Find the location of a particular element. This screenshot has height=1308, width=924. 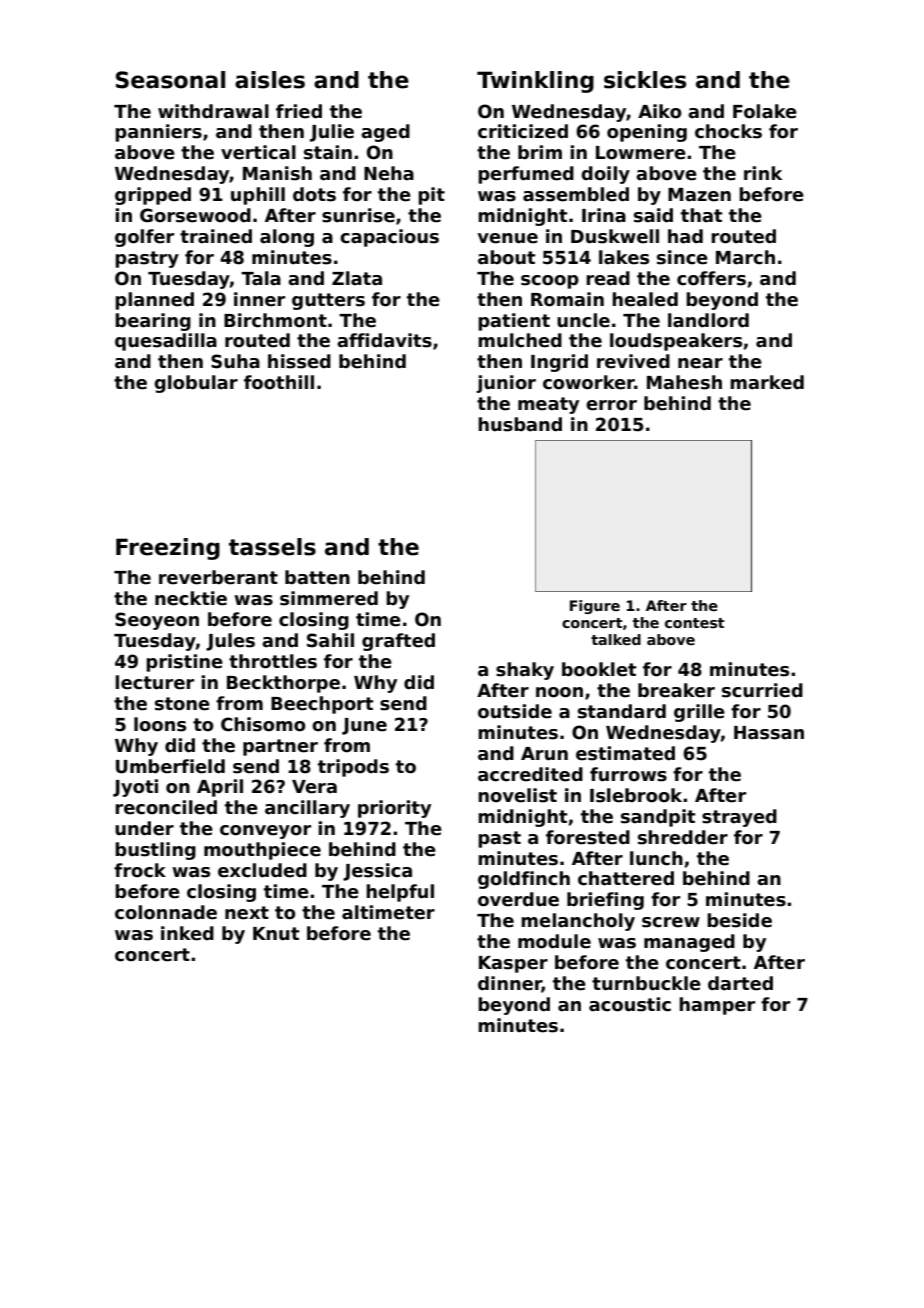

globular is located at coordinates (196, 384).
